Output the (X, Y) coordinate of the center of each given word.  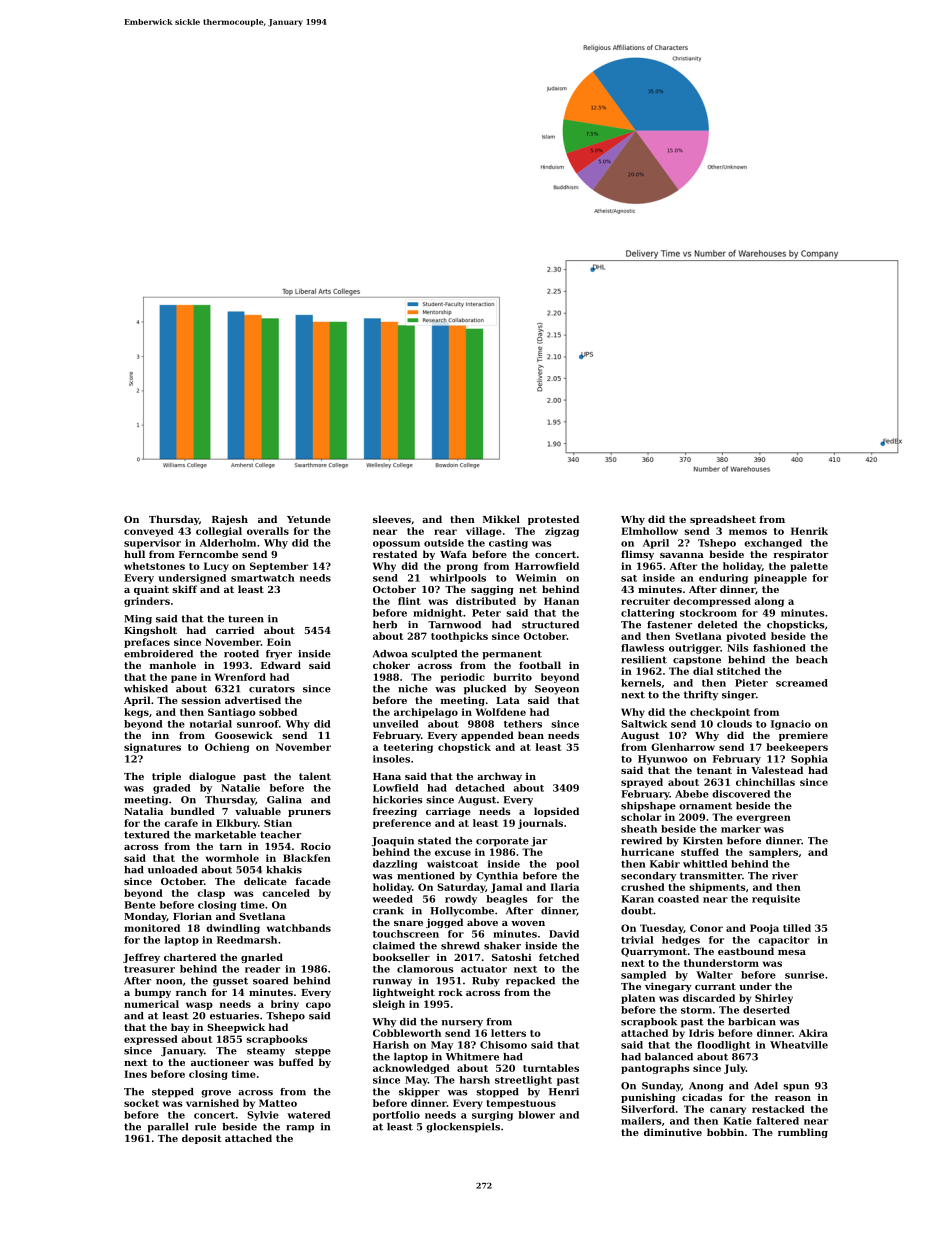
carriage (448, 812)
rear (445, 532)
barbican (752, 1022)
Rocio (316, 846)
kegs (136, 713)
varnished (212, 1103)
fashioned (779, 648)
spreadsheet (723, 520)
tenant (714, 770)
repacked (530, 982)
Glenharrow (683, 747)
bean (531, 735)
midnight (438, 614)
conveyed (149, 532)
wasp (199, 1006)
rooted (241, 654)
